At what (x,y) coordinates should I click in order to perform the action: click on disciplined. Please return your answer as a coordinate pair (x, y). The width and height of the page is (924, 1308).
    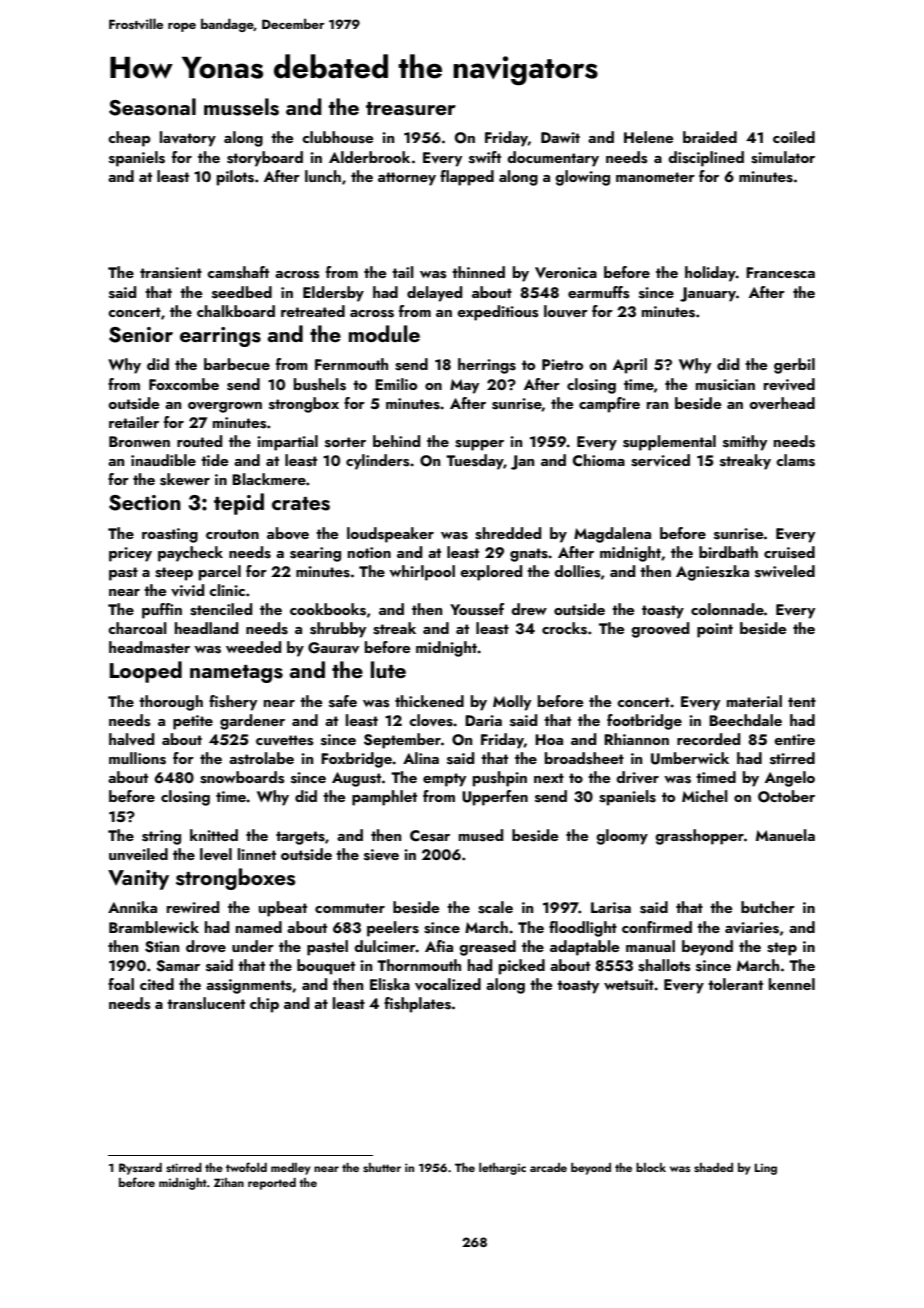
    Looking at the image, I should click on (706, 159).
